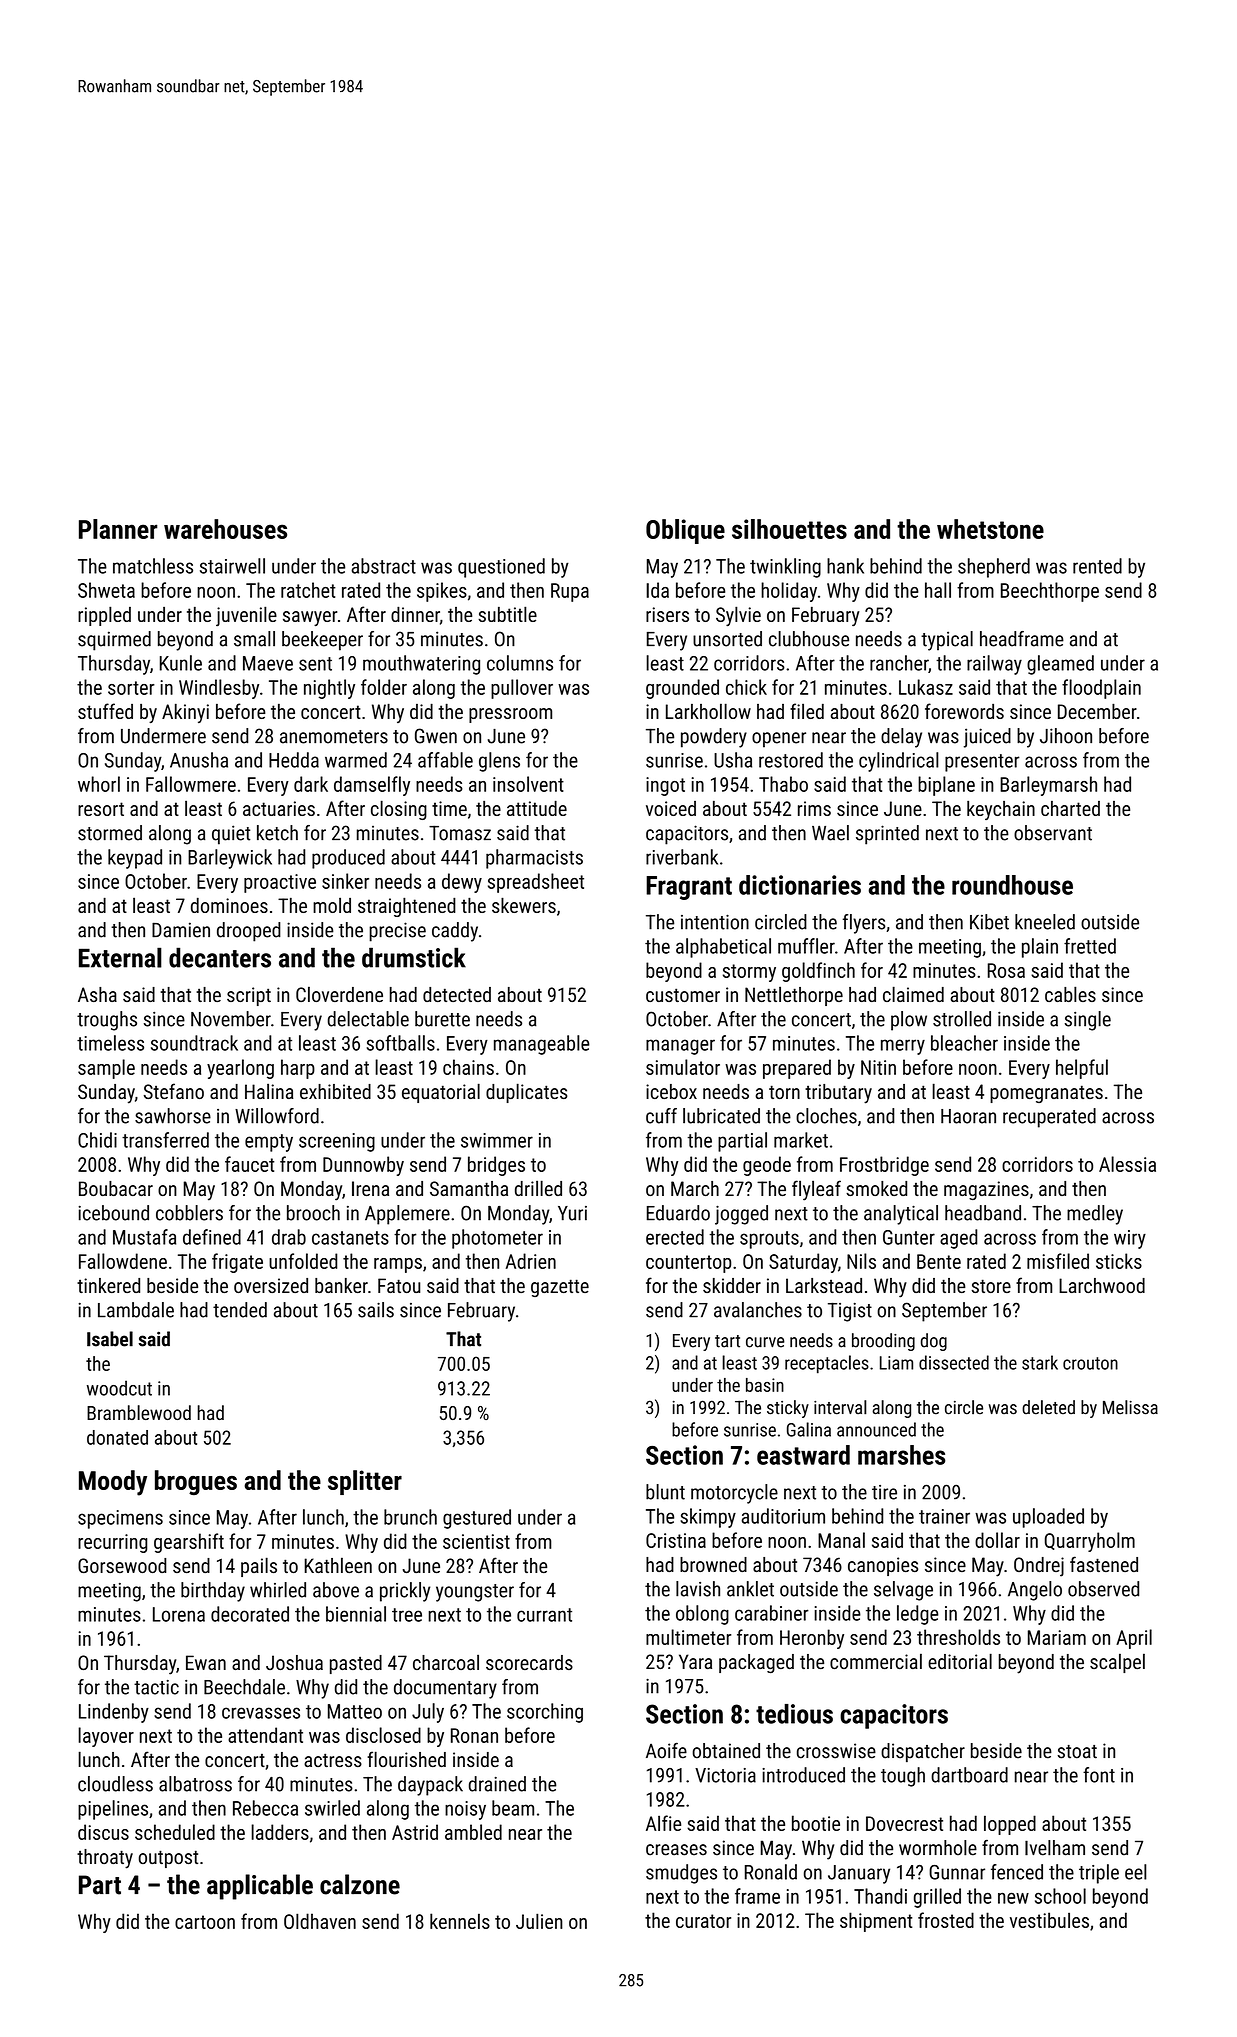 Image resolution: width=1237 pixels, height=2037 pixels. What do you see at coordinates (1097, 566) in the page?
I see `rented` at bounding box center [1097, 566].
